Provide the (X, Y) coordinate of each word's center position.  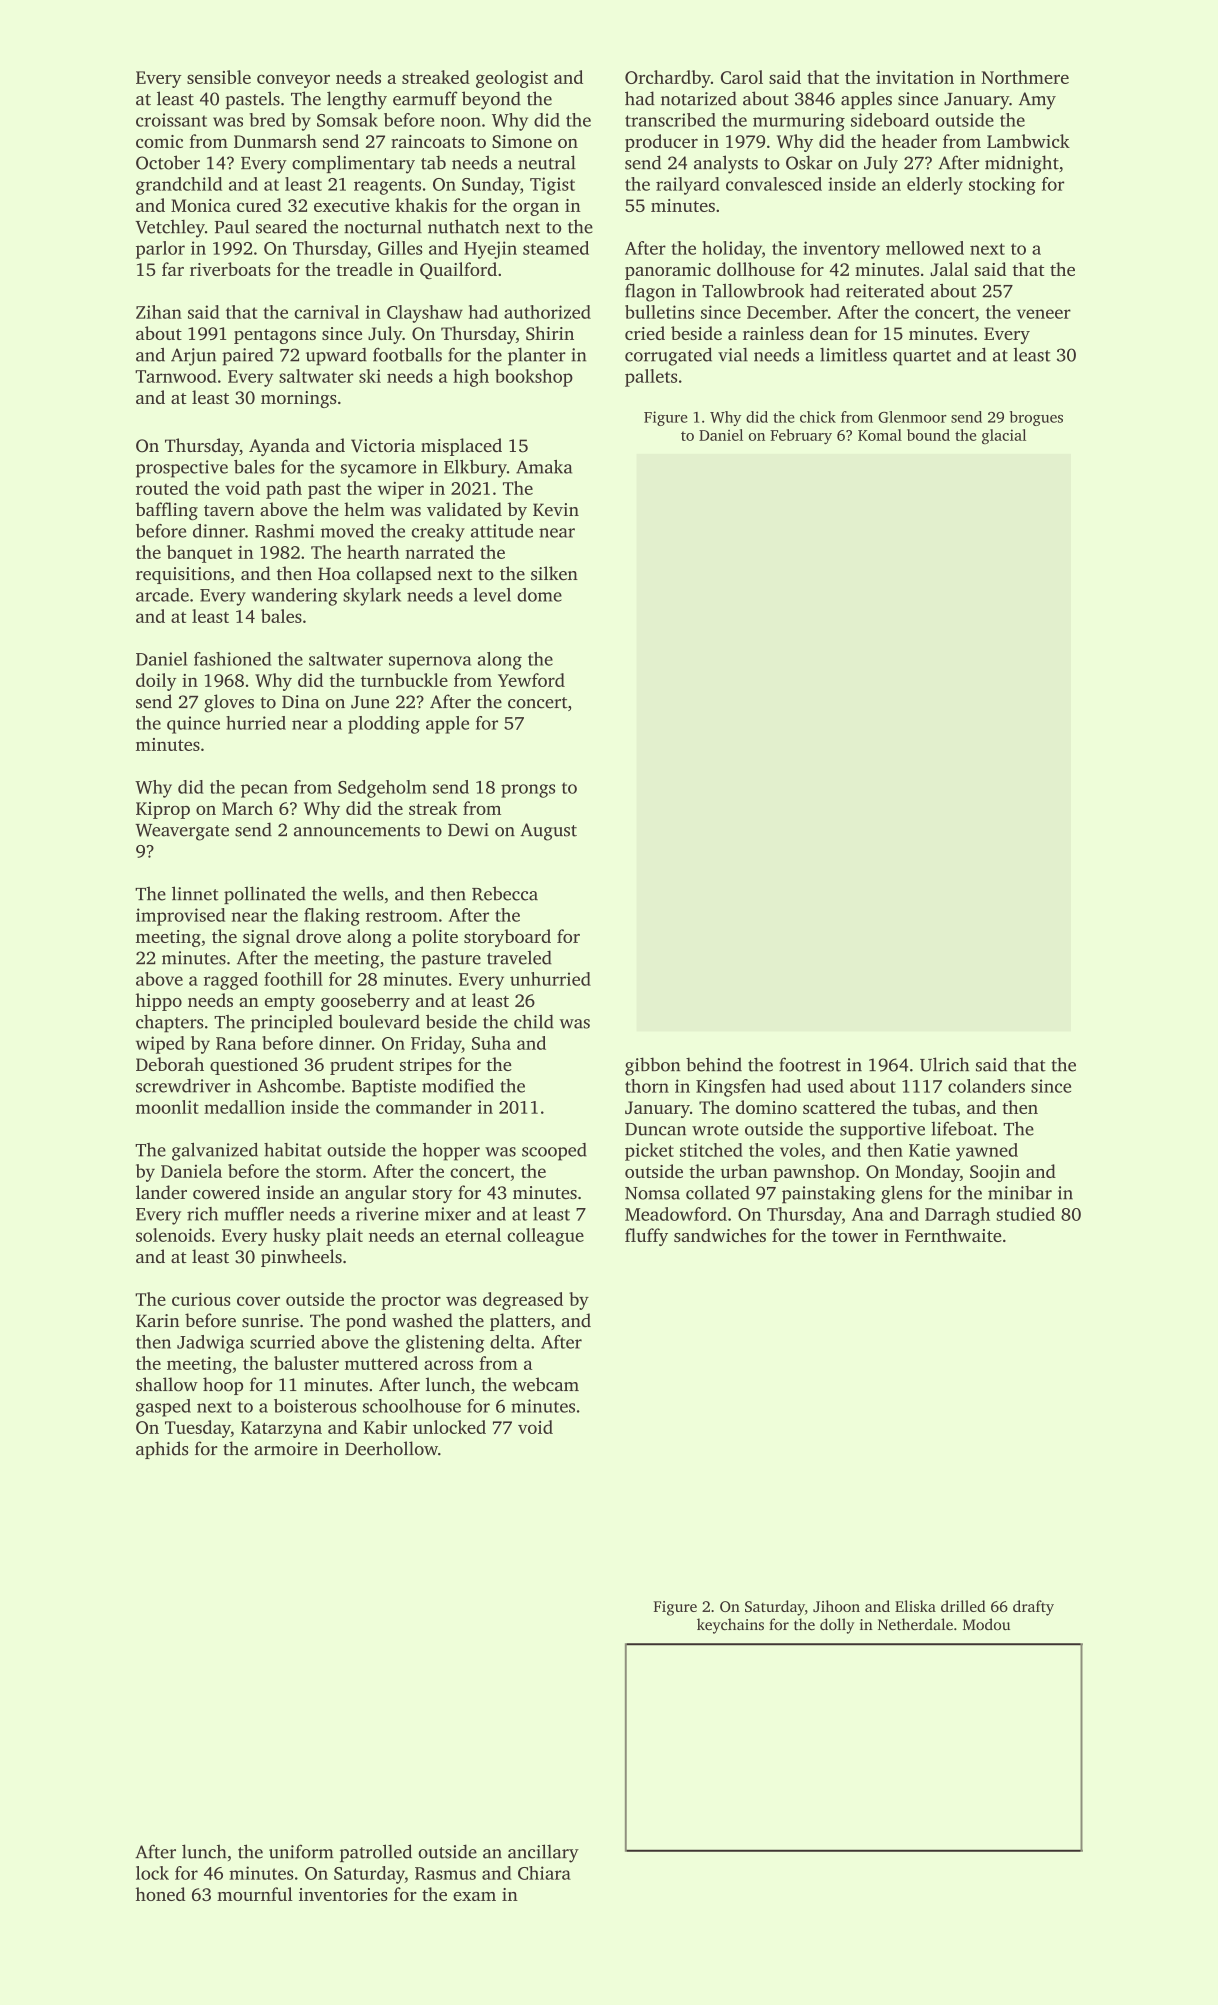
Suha (491, 1043)
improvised (180, 917)
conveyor (293, 81)
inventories (343, 1894)
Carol (742, 77)
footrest (810, 1064)
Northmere (1025, 77)
